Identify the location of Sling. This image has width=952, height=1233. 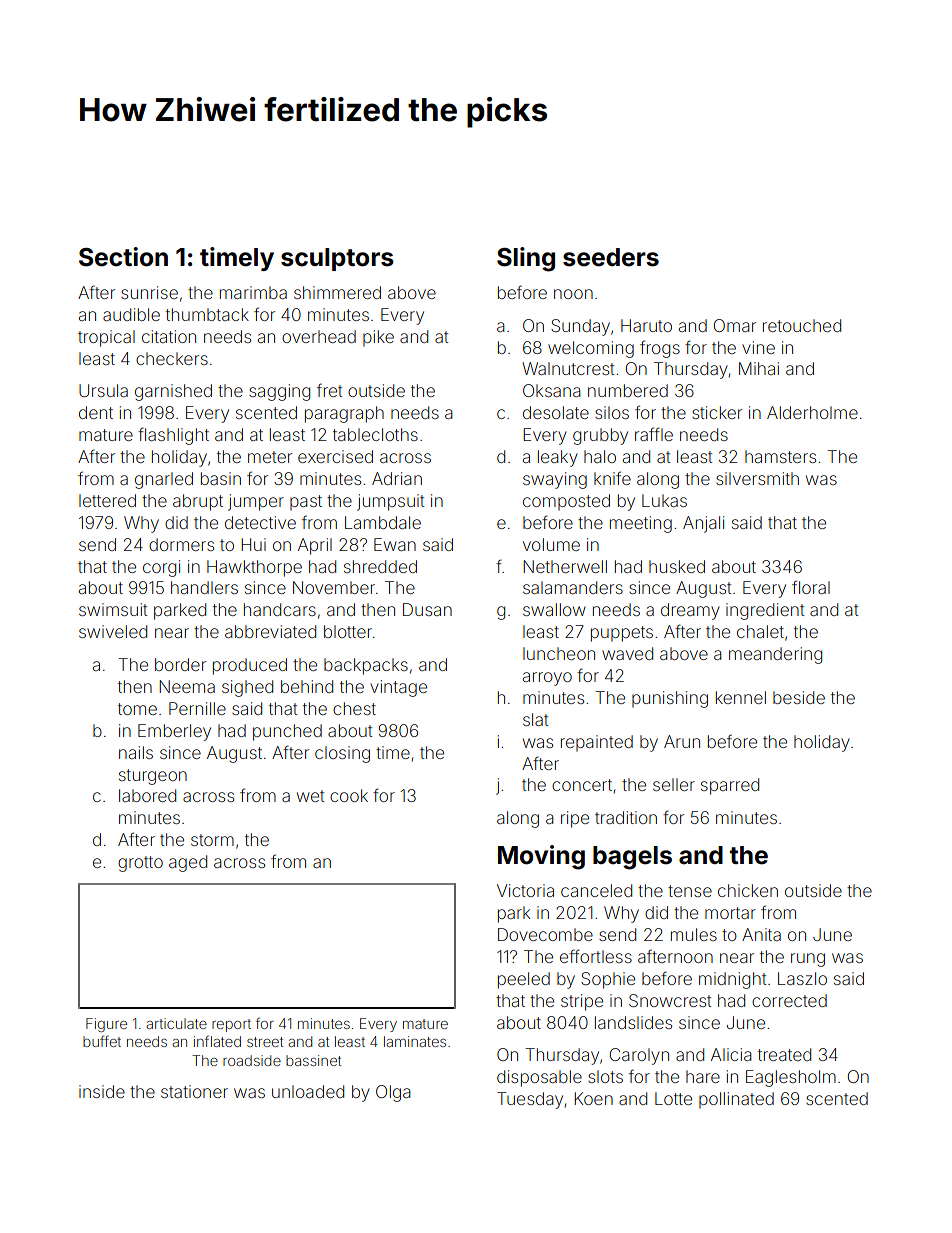
(526, 259).
